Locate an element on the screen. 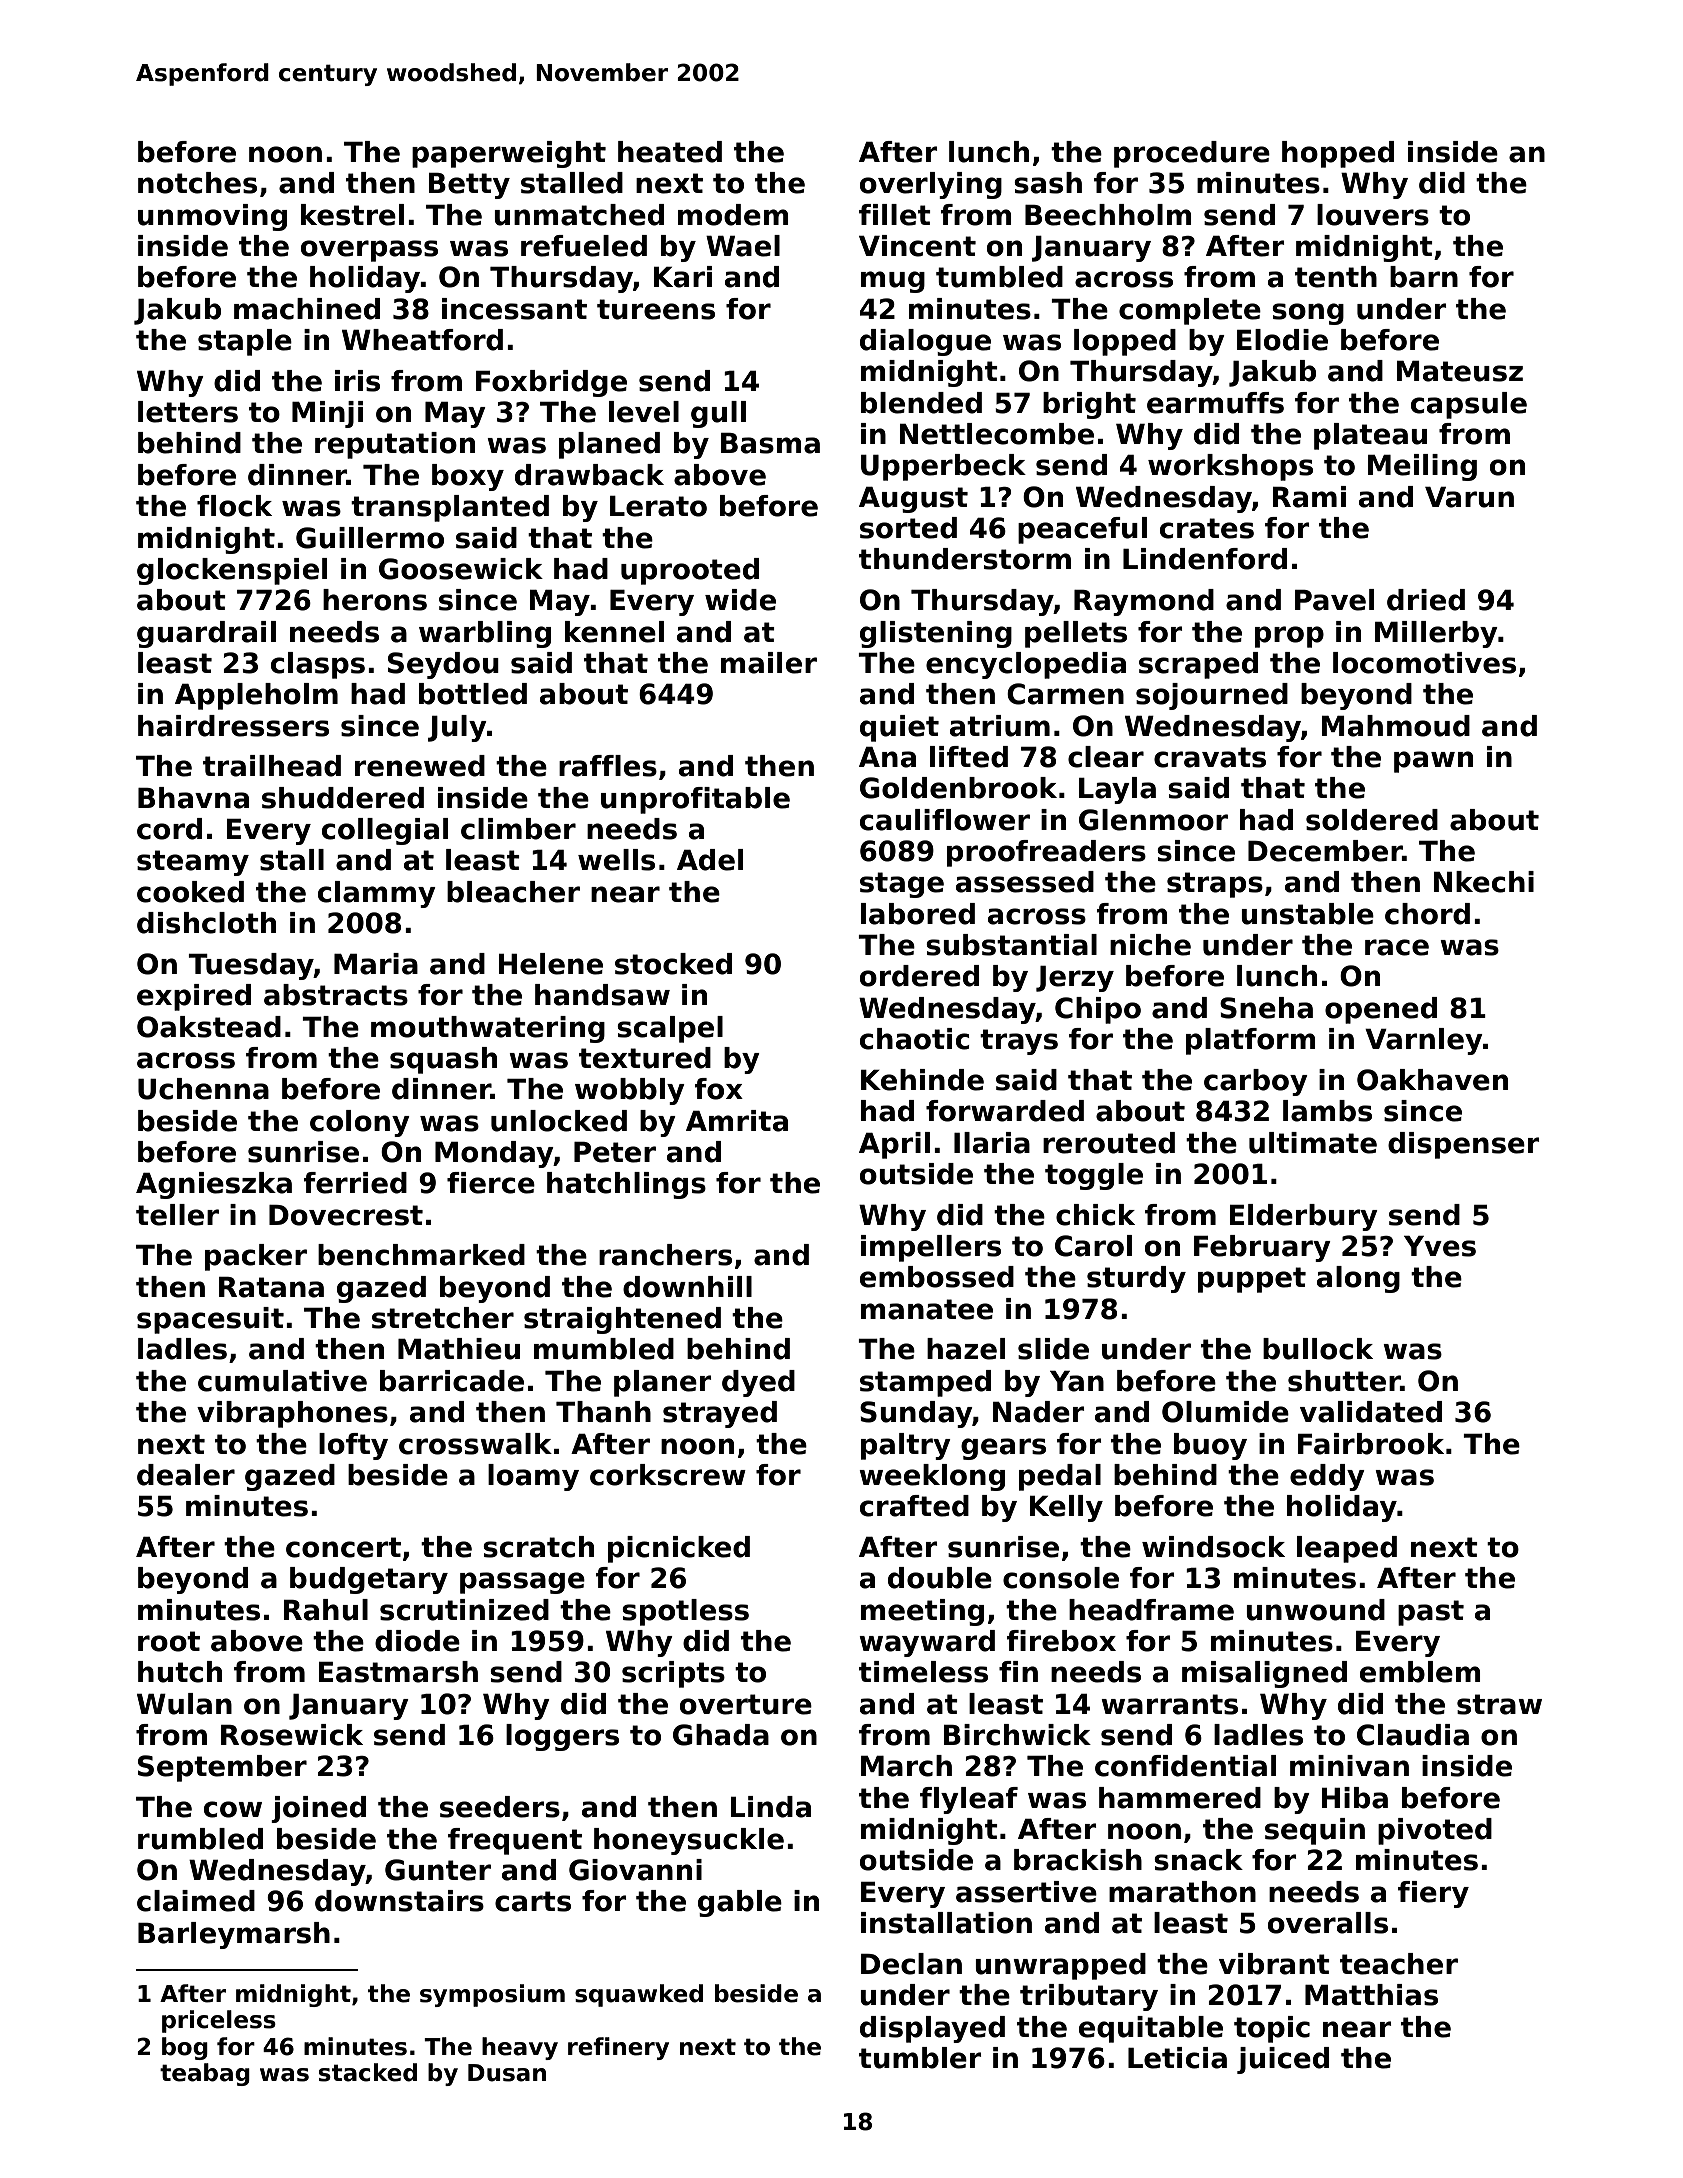  stacked is located at coordinates (368, 2072).
